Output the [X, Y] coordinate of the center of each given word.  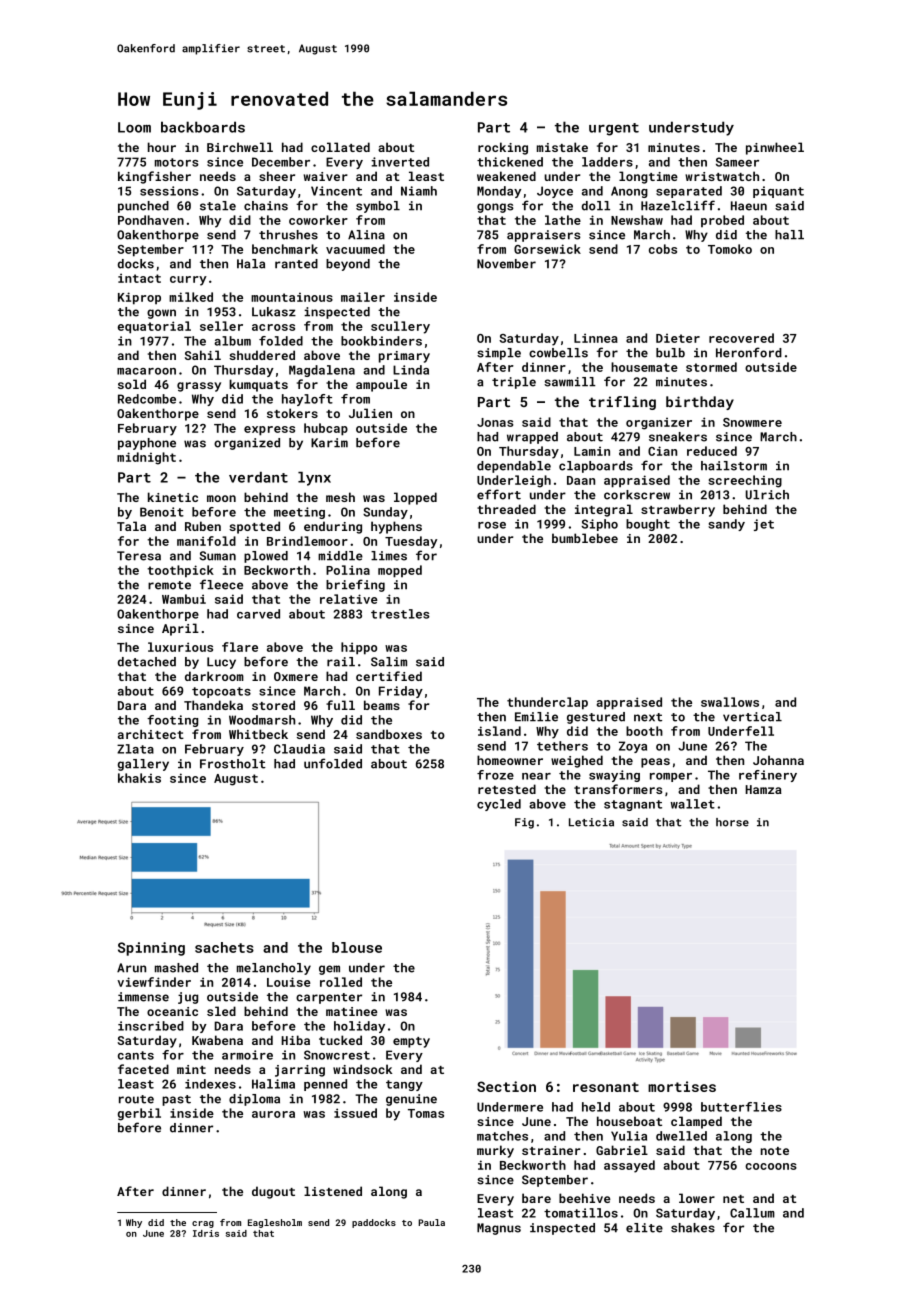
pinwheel [775, 148]
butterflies [741, 1107]
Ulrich [767, 495]
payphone [147, 444]
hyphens [396, 527]
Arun [131, 968]
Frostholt [233, 764]
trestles [400, 614]
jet [764, 525]
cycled [499, 805]
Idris [206, 1233]
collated [340, 147]
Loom [134, 127]
